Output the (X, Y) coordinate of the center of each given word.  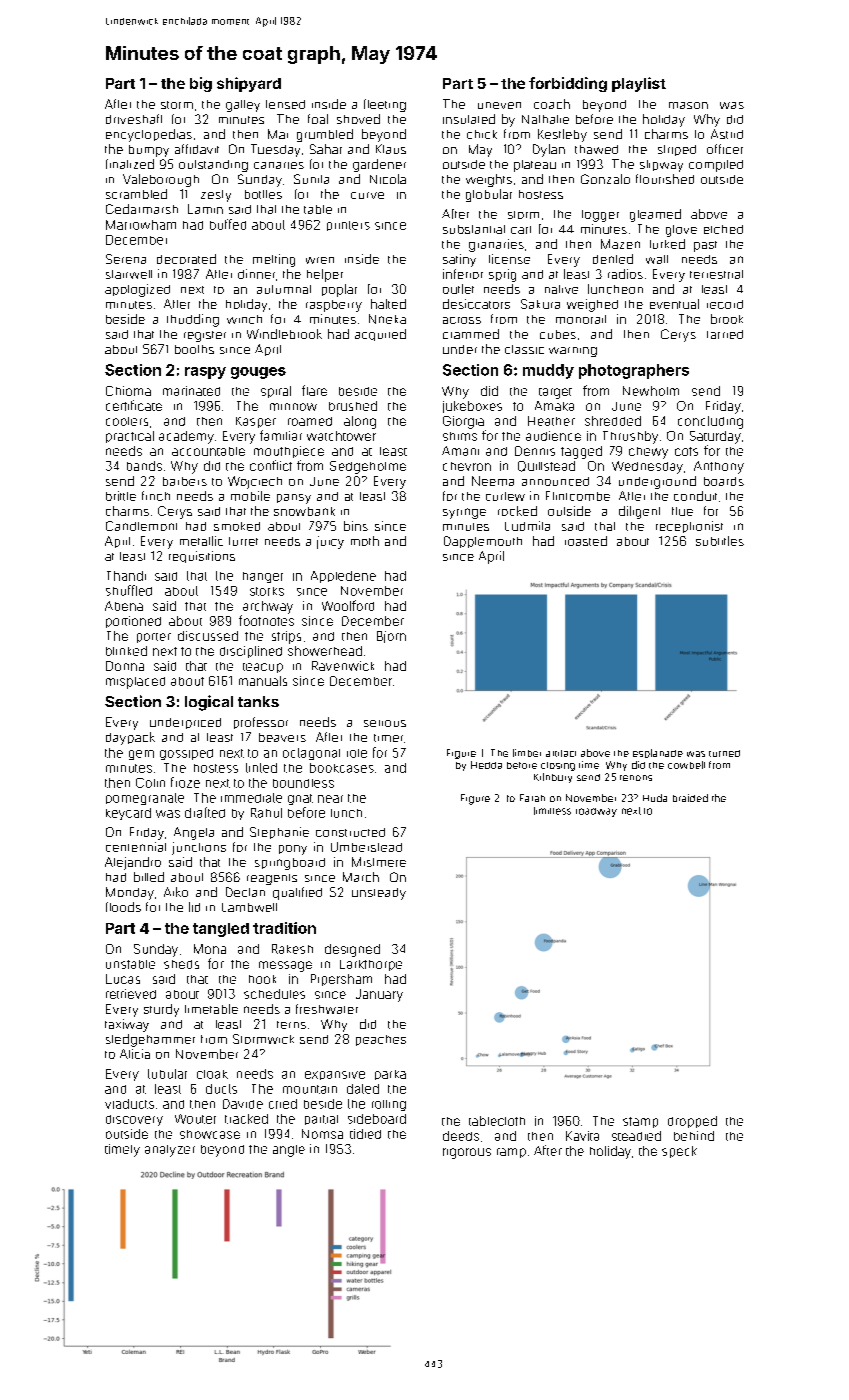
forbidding (568, 84)
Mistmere (379, 862)
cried (283, 1104)
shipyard (249, 84)
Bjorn (391, 637)
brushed (353, 406)
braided (690, 798)
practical (130, 437)
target (555, 393)
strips (286, 637)
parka (390, 1075)
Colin (150, 783)
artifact (561, 753)
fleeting (385, 105)
